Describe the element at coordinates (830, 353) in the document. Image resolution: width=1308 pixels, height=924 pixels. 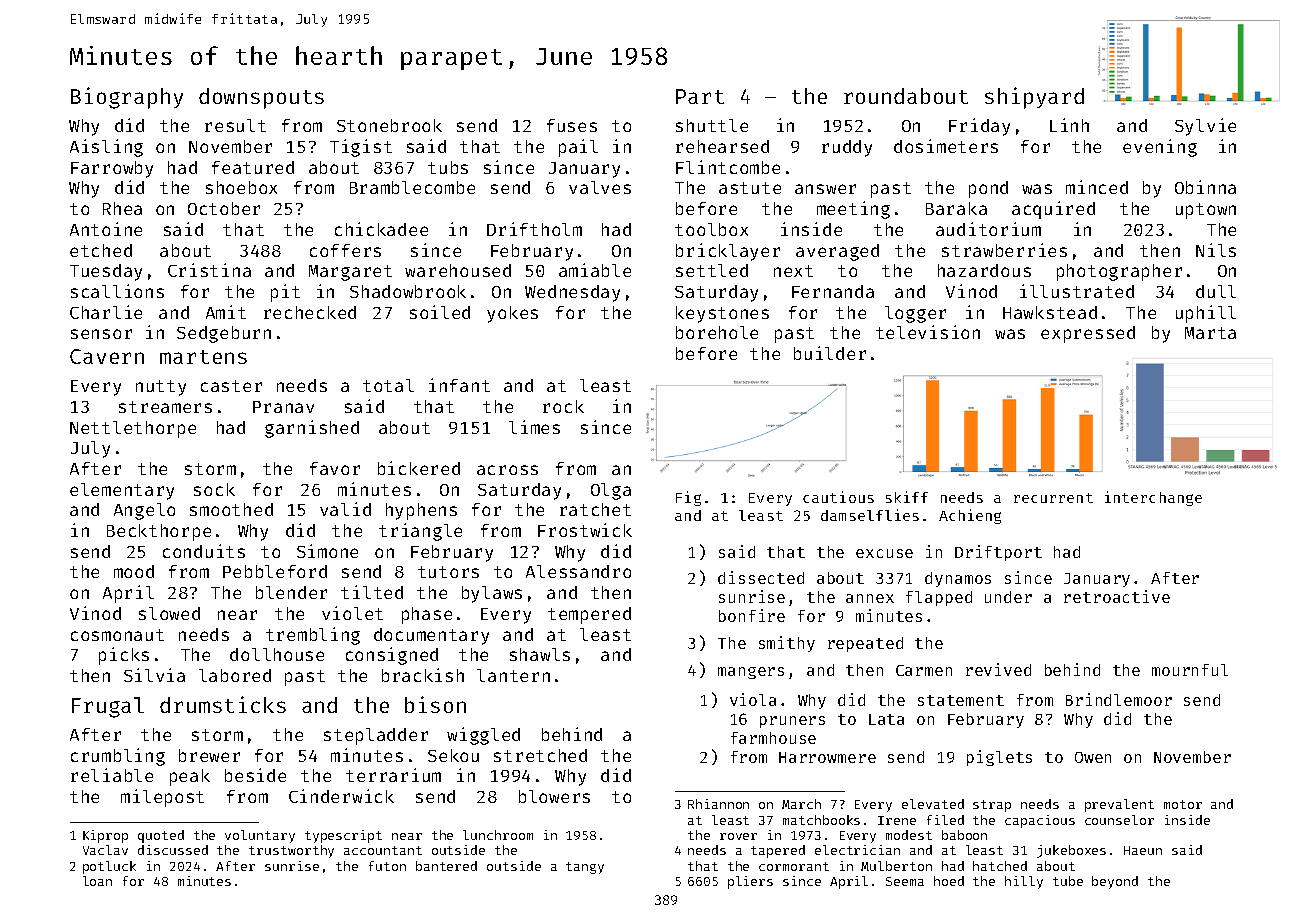
I see `builder` at that location.
